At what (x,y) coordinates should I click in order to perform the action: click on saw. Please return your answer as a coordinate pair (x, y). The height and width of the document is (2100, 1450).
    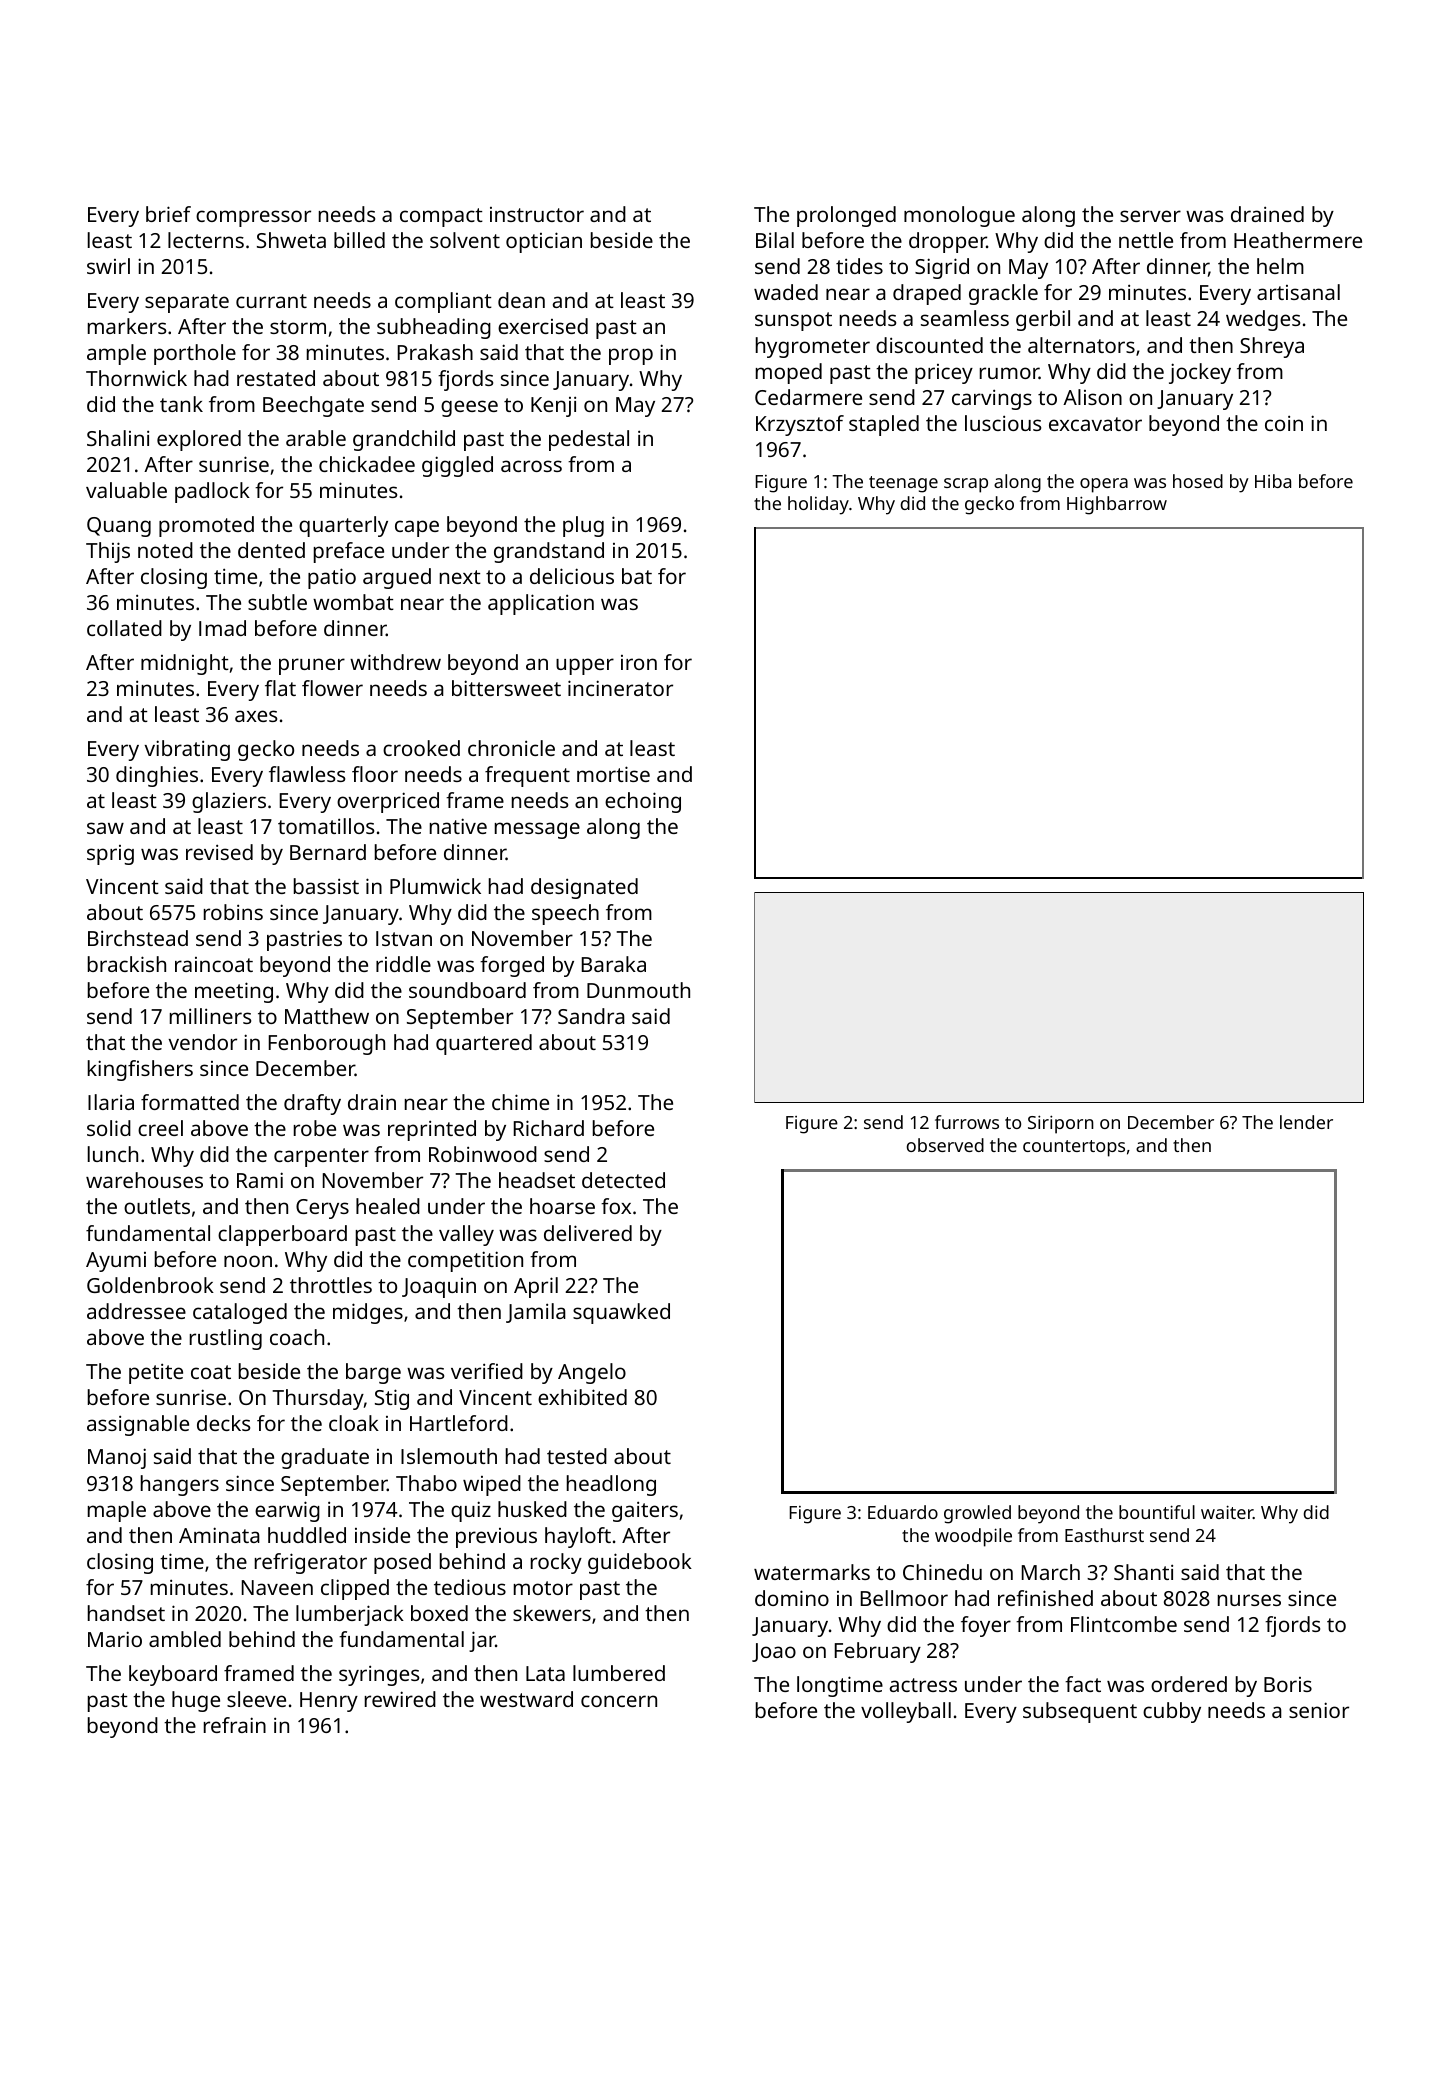
    Looking at the image, I should click on (105, 828).
